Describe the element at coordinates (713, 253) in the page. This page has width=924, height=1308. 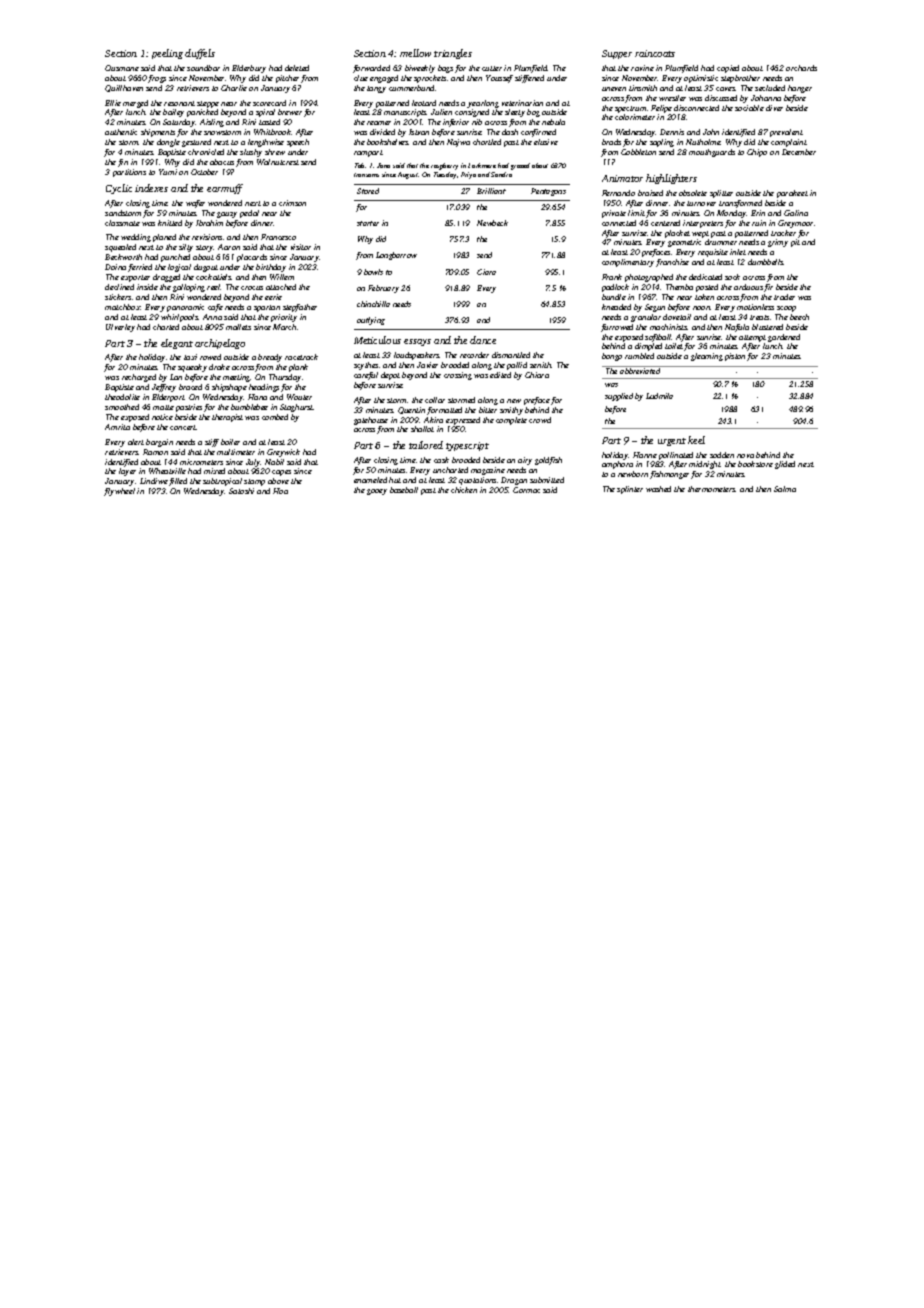
I see `requisite` at that location.
